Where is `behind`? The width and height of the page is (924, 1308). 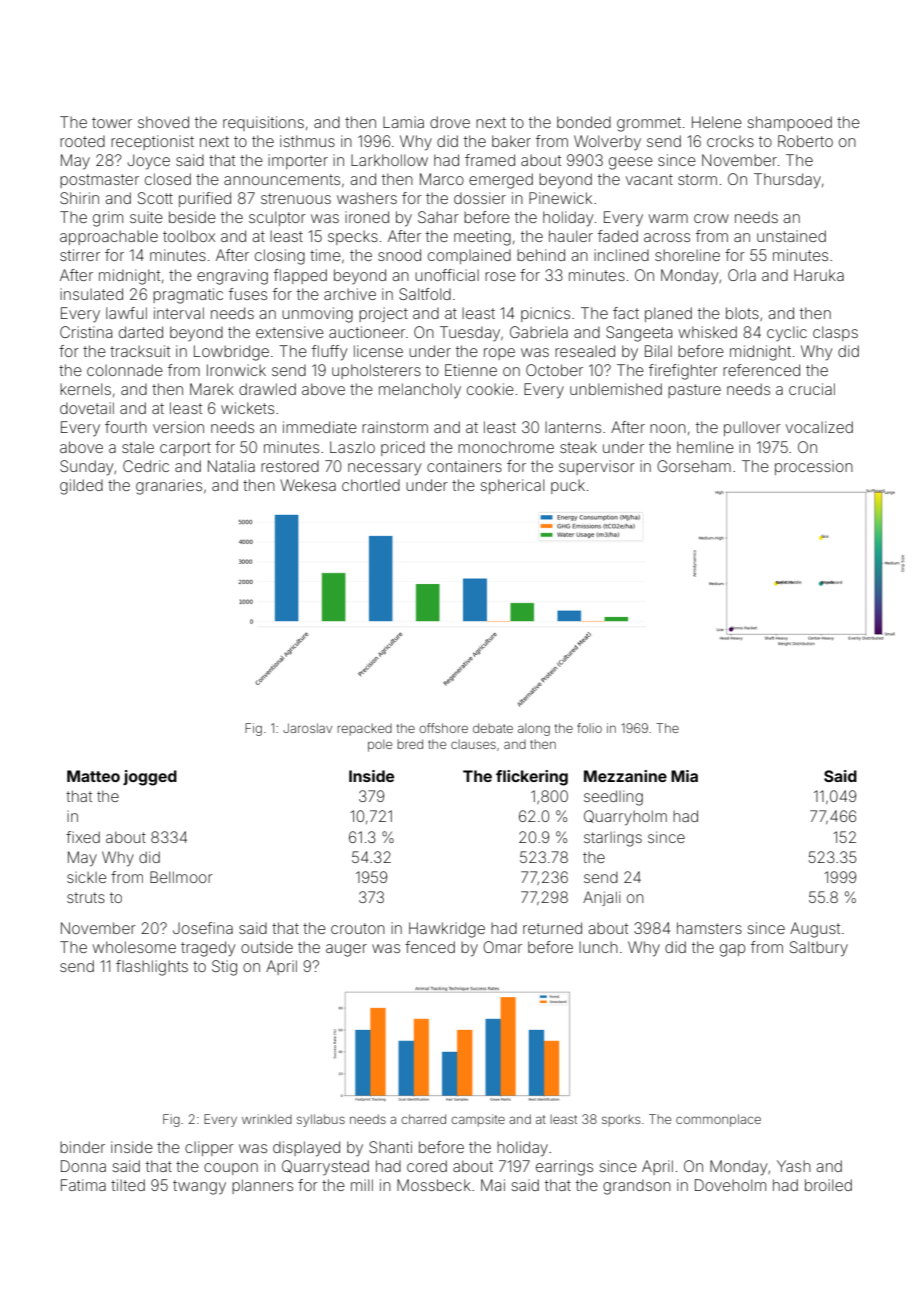
behind is located at coordinates (541, 255).
